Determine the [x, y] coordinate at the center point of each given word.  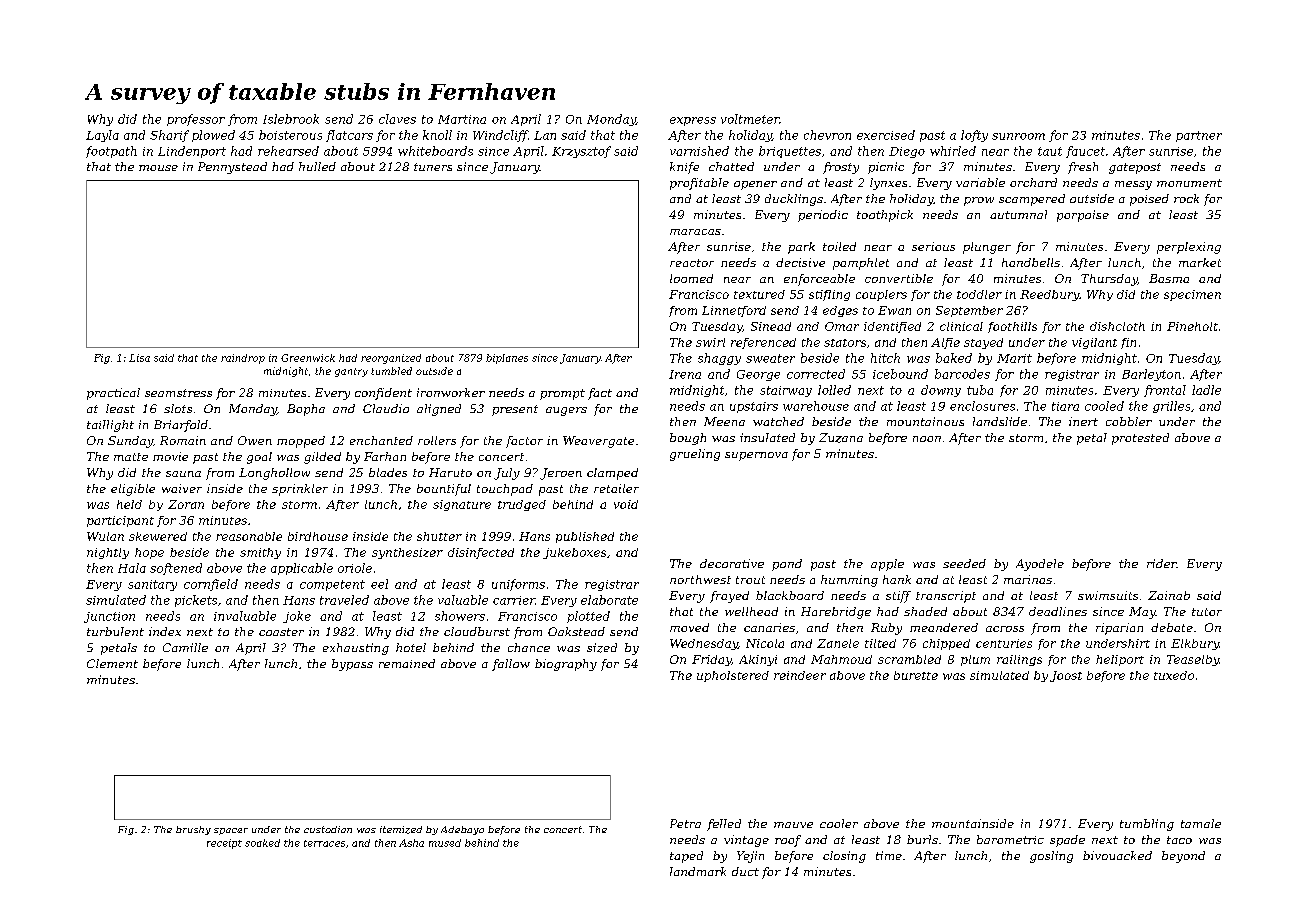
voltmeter [750, 119]
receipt [224, 844]
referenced [763, 343]
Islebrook [291, 119]
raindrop [243, 359]
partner [1199, 136]
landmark [698, 871]
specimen [1192, 295]
